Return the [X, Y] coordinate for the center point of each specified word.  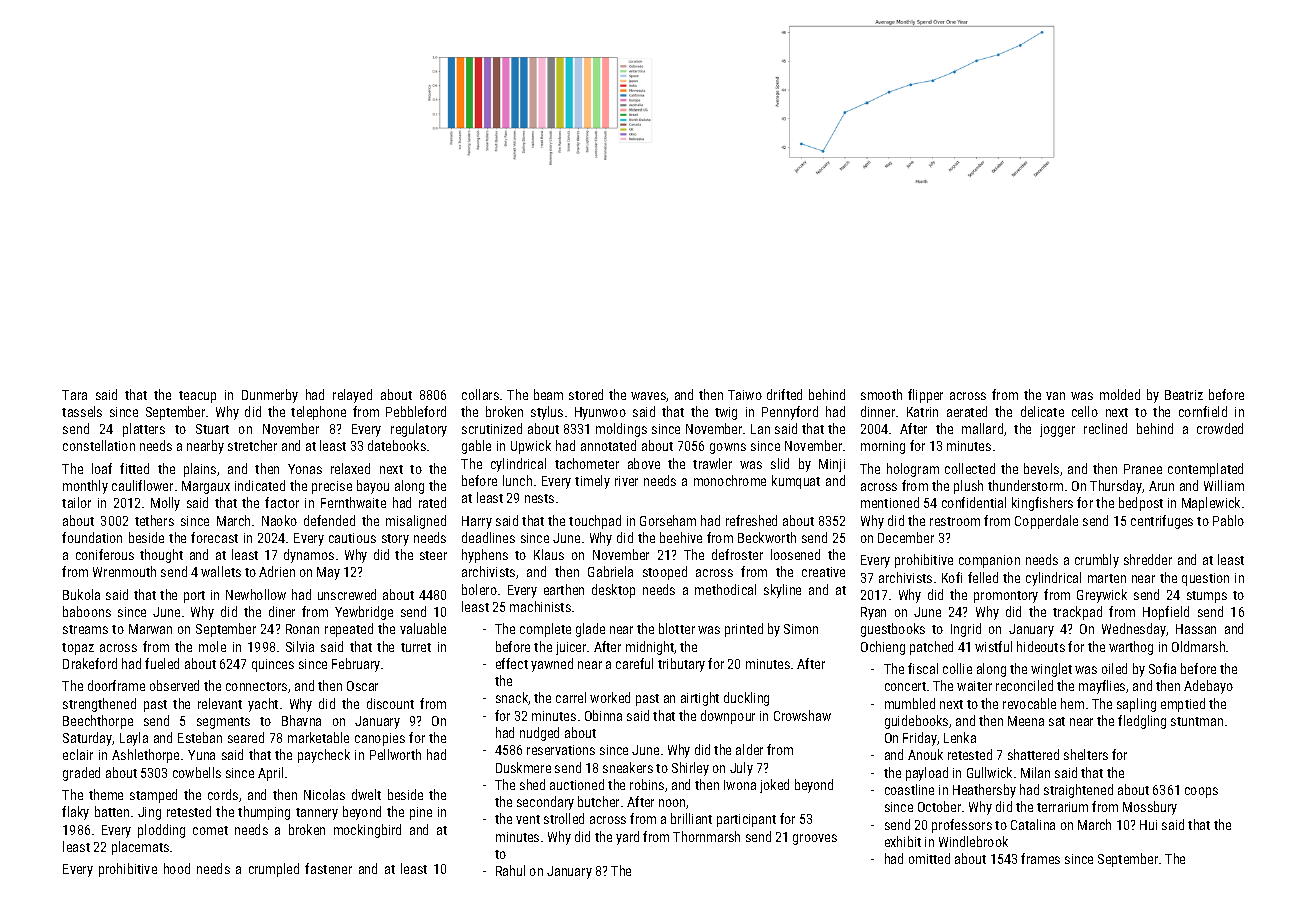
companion [989, 561]
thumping [264, 813]
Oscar [362, 686]
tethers [154, 520]
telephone [318, 413]
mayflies [1102, 687]
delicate [1042, 411]
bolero [479, 589]
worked [610, 697]
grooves [815, 839]
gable [476, 447]
